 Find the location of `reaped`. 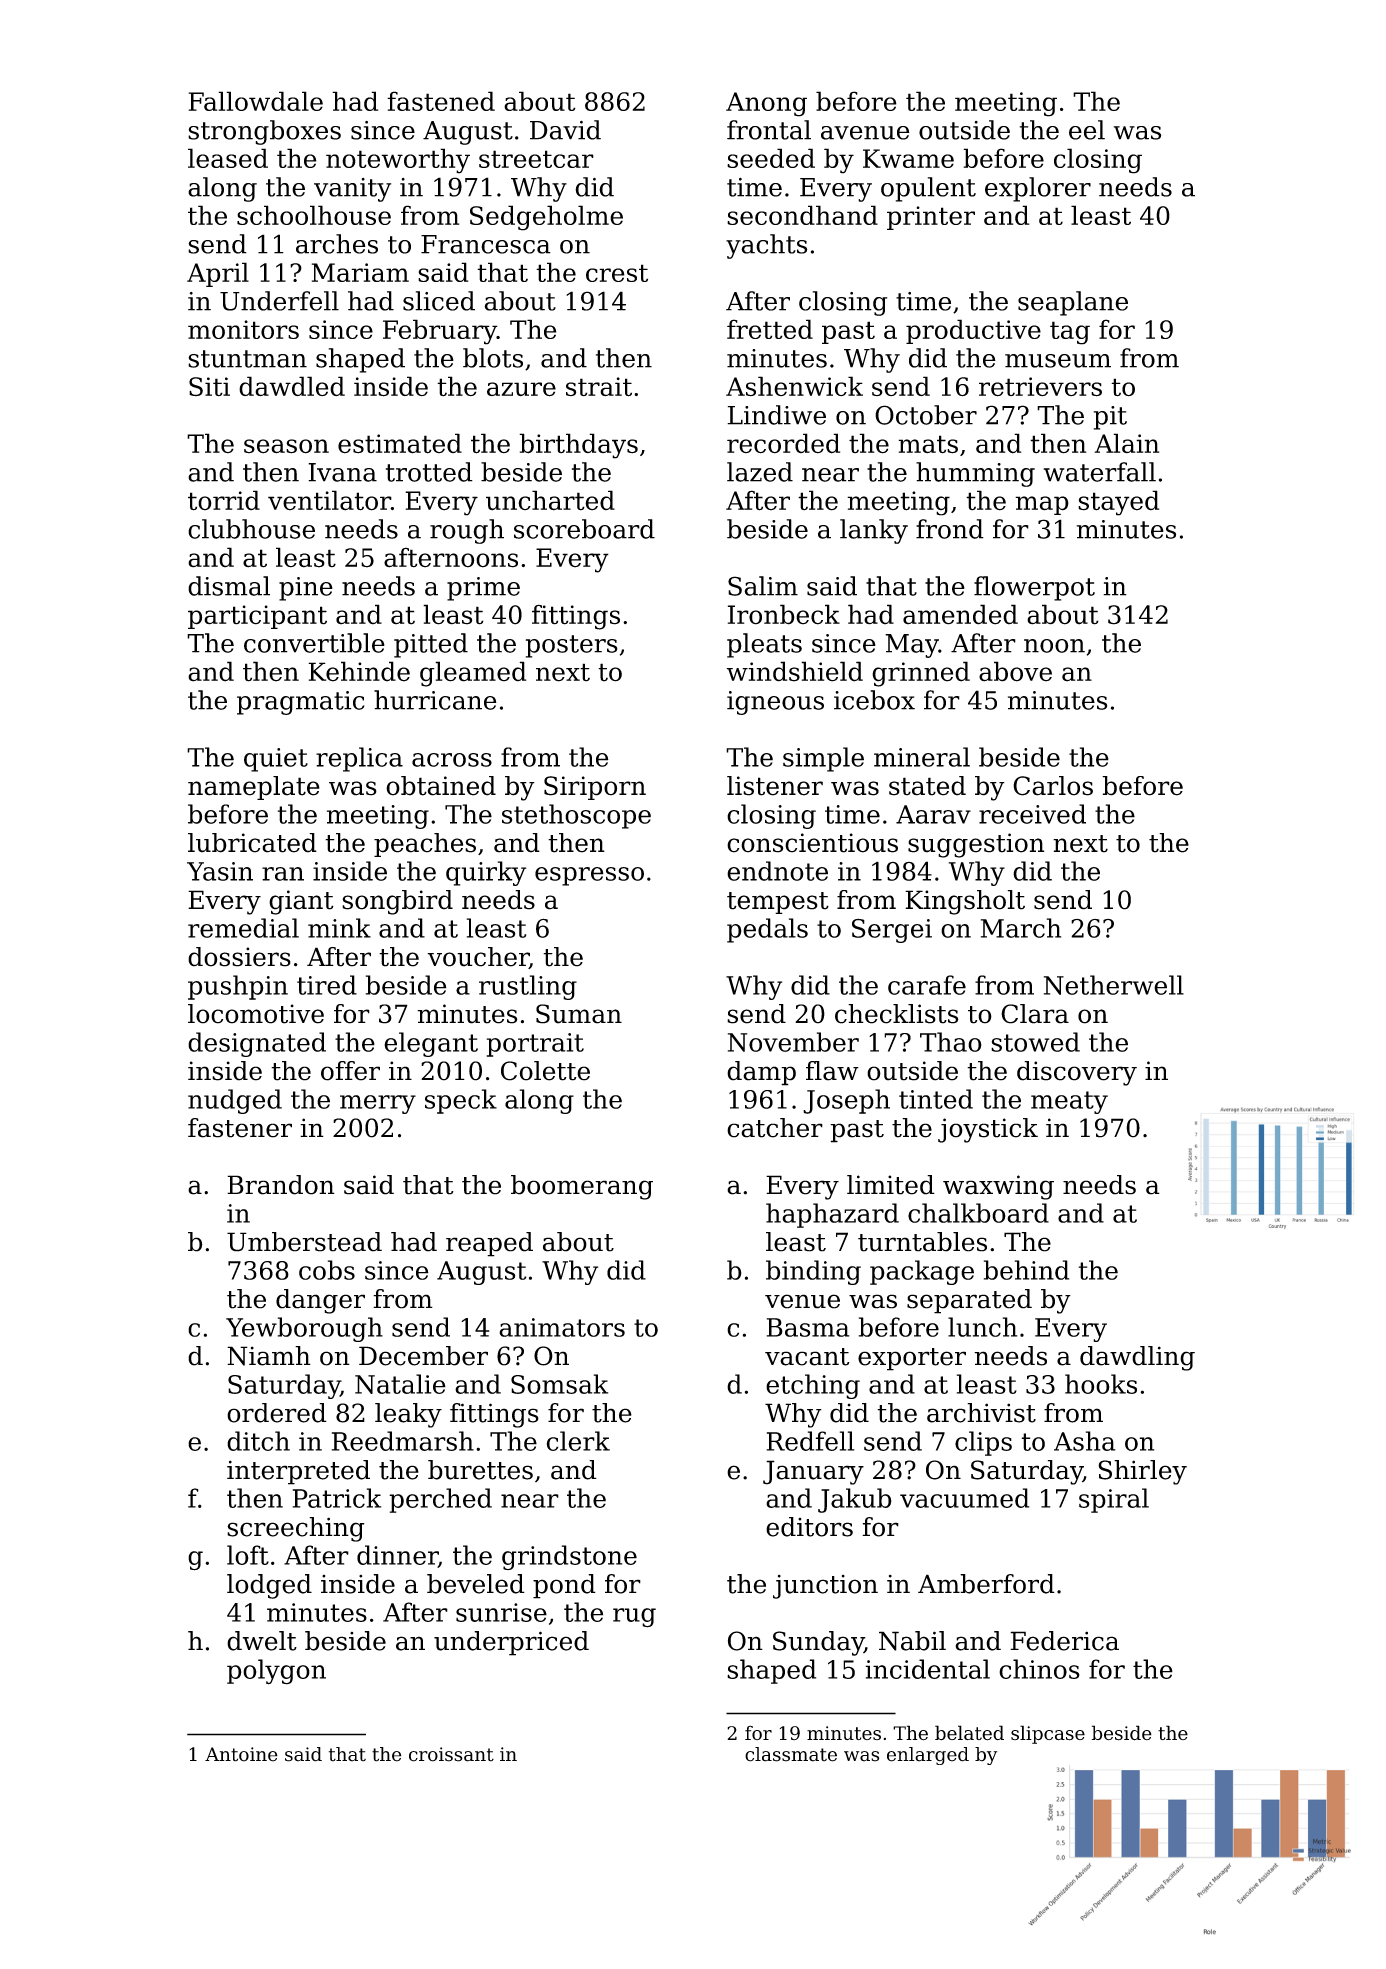

reaped is located at coordinates (489, 1244).
